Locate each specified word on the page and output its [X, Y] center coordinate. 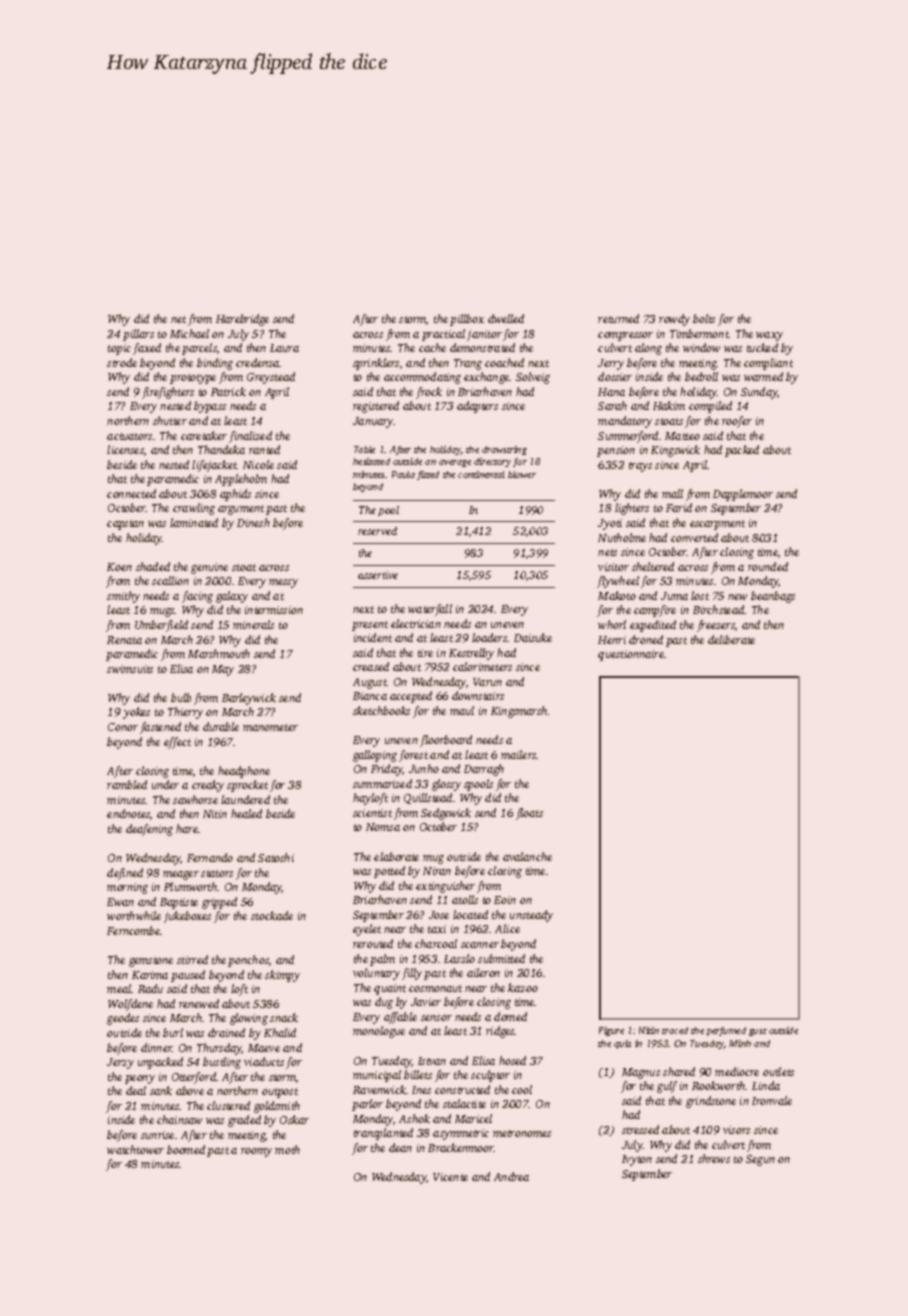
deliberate [731, 639]
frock [429, 393]
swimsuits [130, 669]
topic [119, 349]
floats [529, 814]
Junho [424, 768]
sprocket [247, 786]
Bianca [370, 696]
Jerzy [120, 1063]
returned [618, 318]
